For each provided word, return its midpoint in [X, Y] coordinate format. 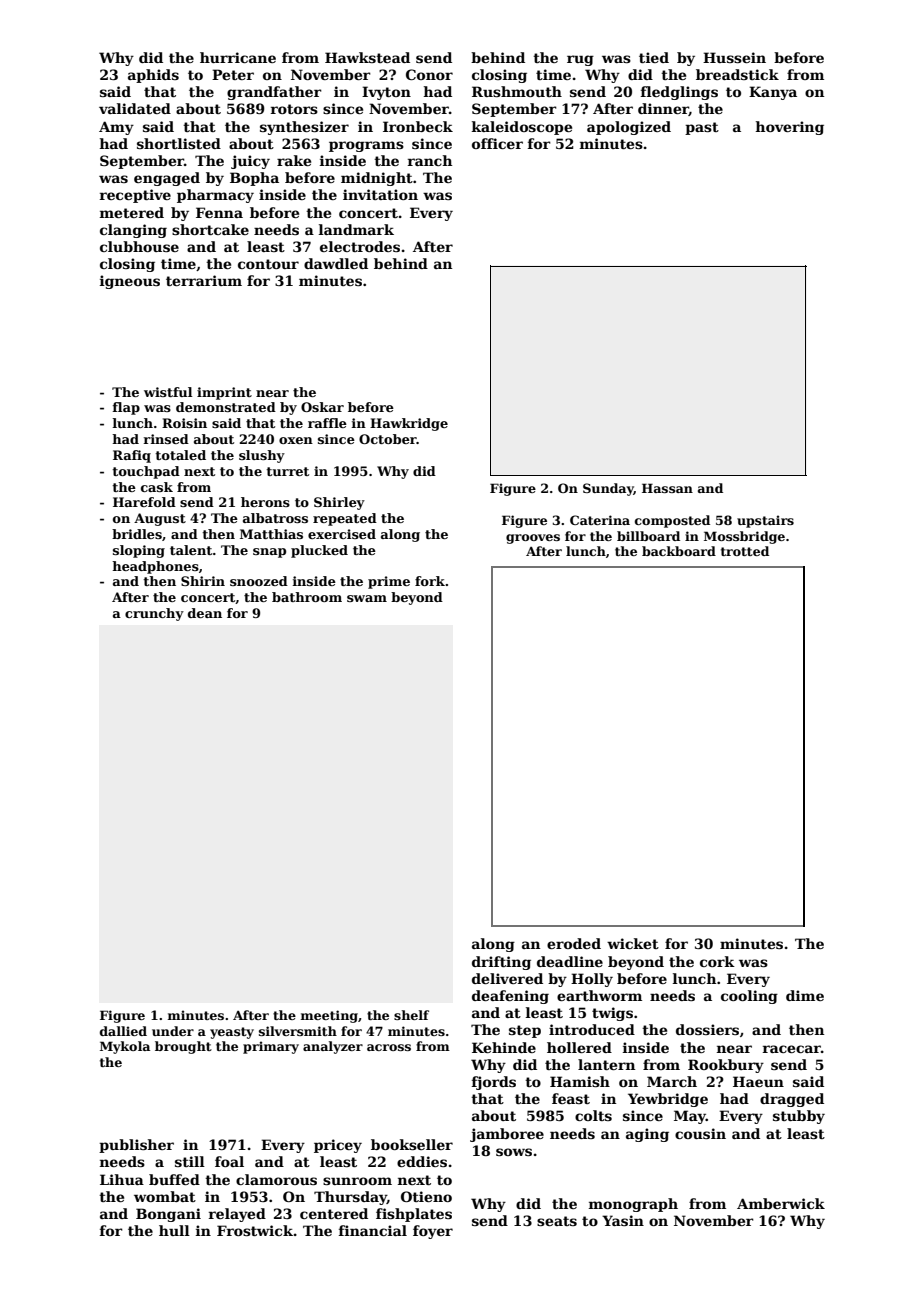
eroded [574, 943]
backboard [679, 551]
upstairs [765, 521]
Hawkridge [409, 424]
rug [580, 60]
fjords [494, 1083]
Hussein [734, 57]
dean [205, 613]
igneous [130, 282]
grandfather [274, 93]
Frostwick [255, 1230]
